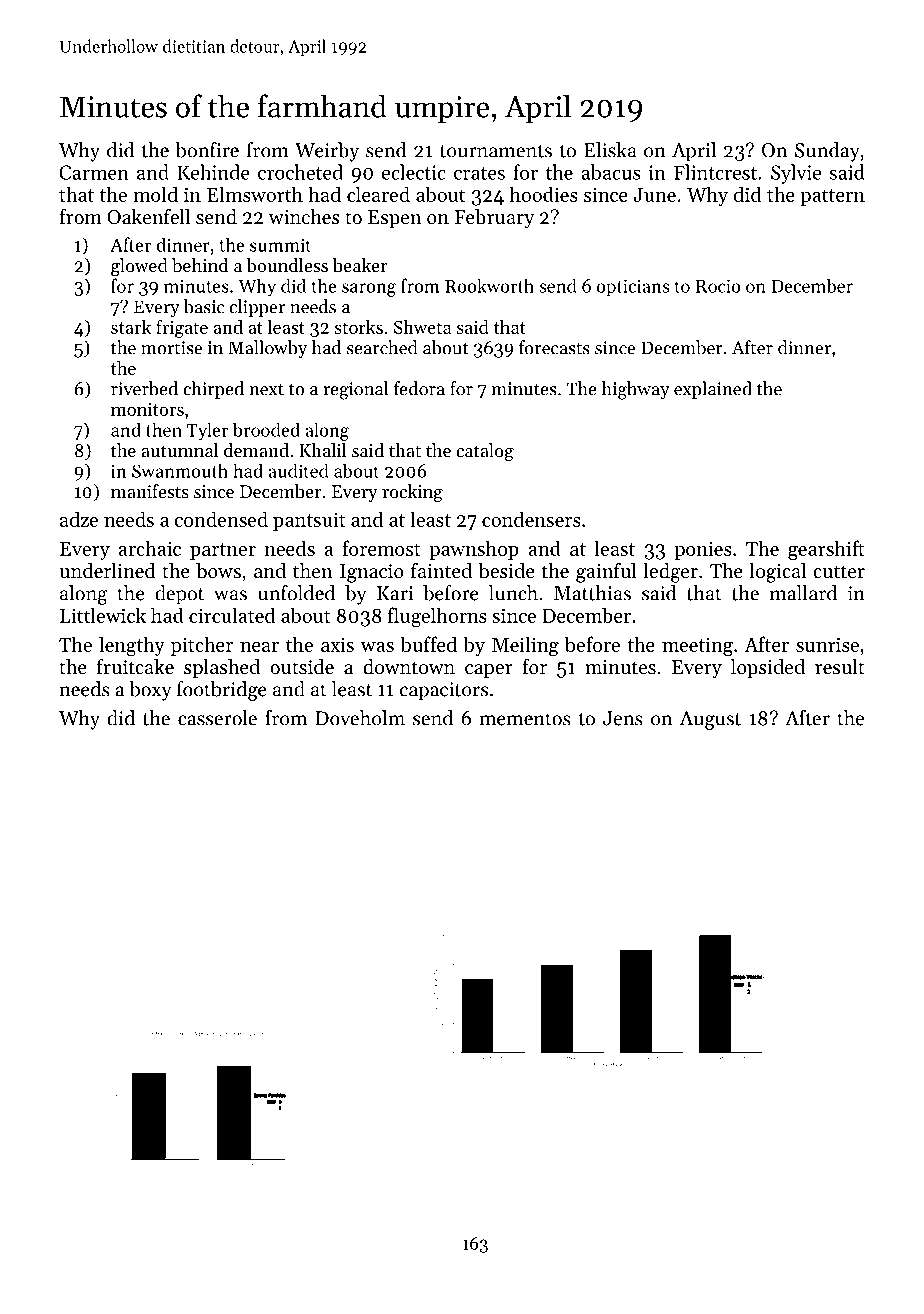 The width and height of the screenshot is (924, 1314). Describe the element at coordinates (713, 390) in the screenshot. I see `explained` at that location.
